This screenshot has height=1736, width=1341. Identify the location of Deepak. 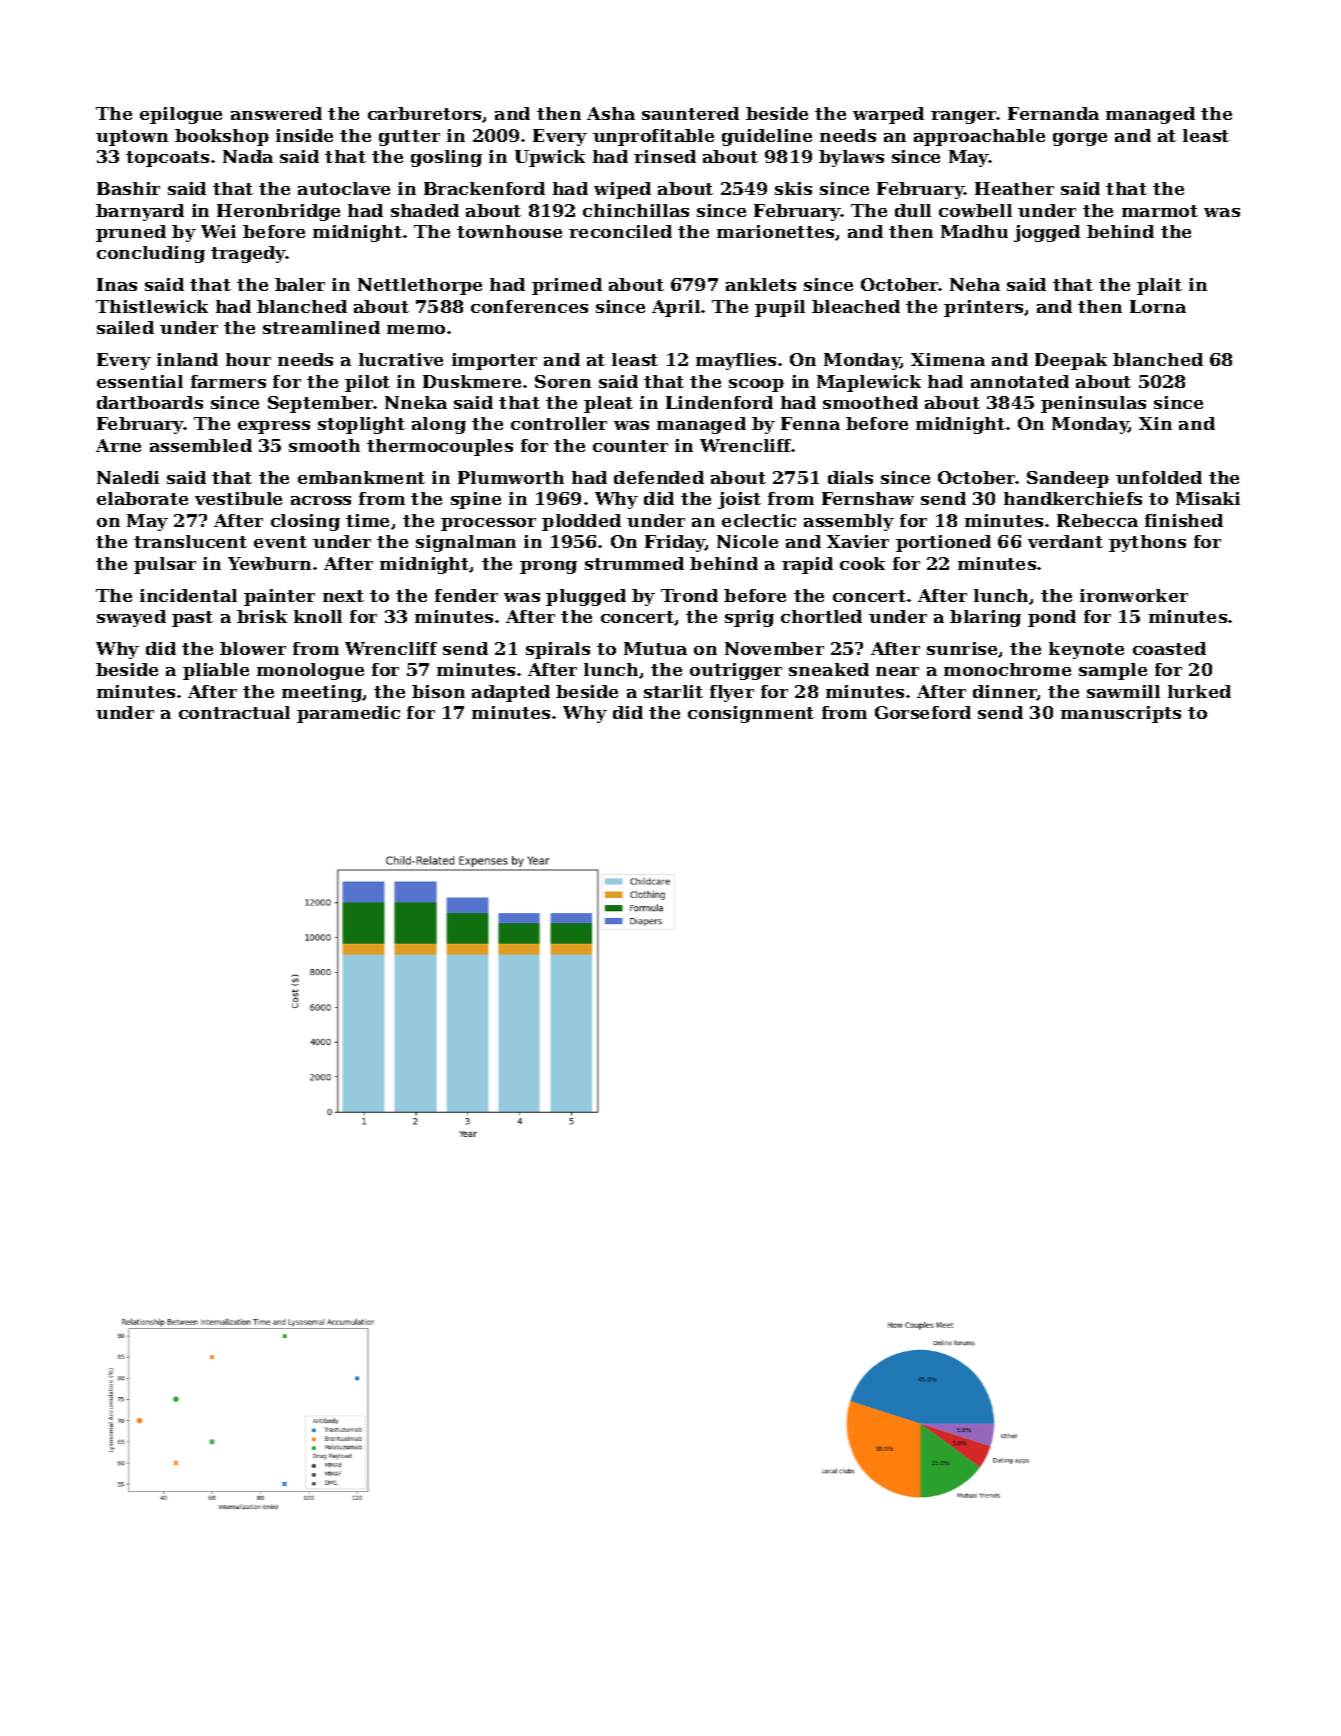
(1071, 361).
